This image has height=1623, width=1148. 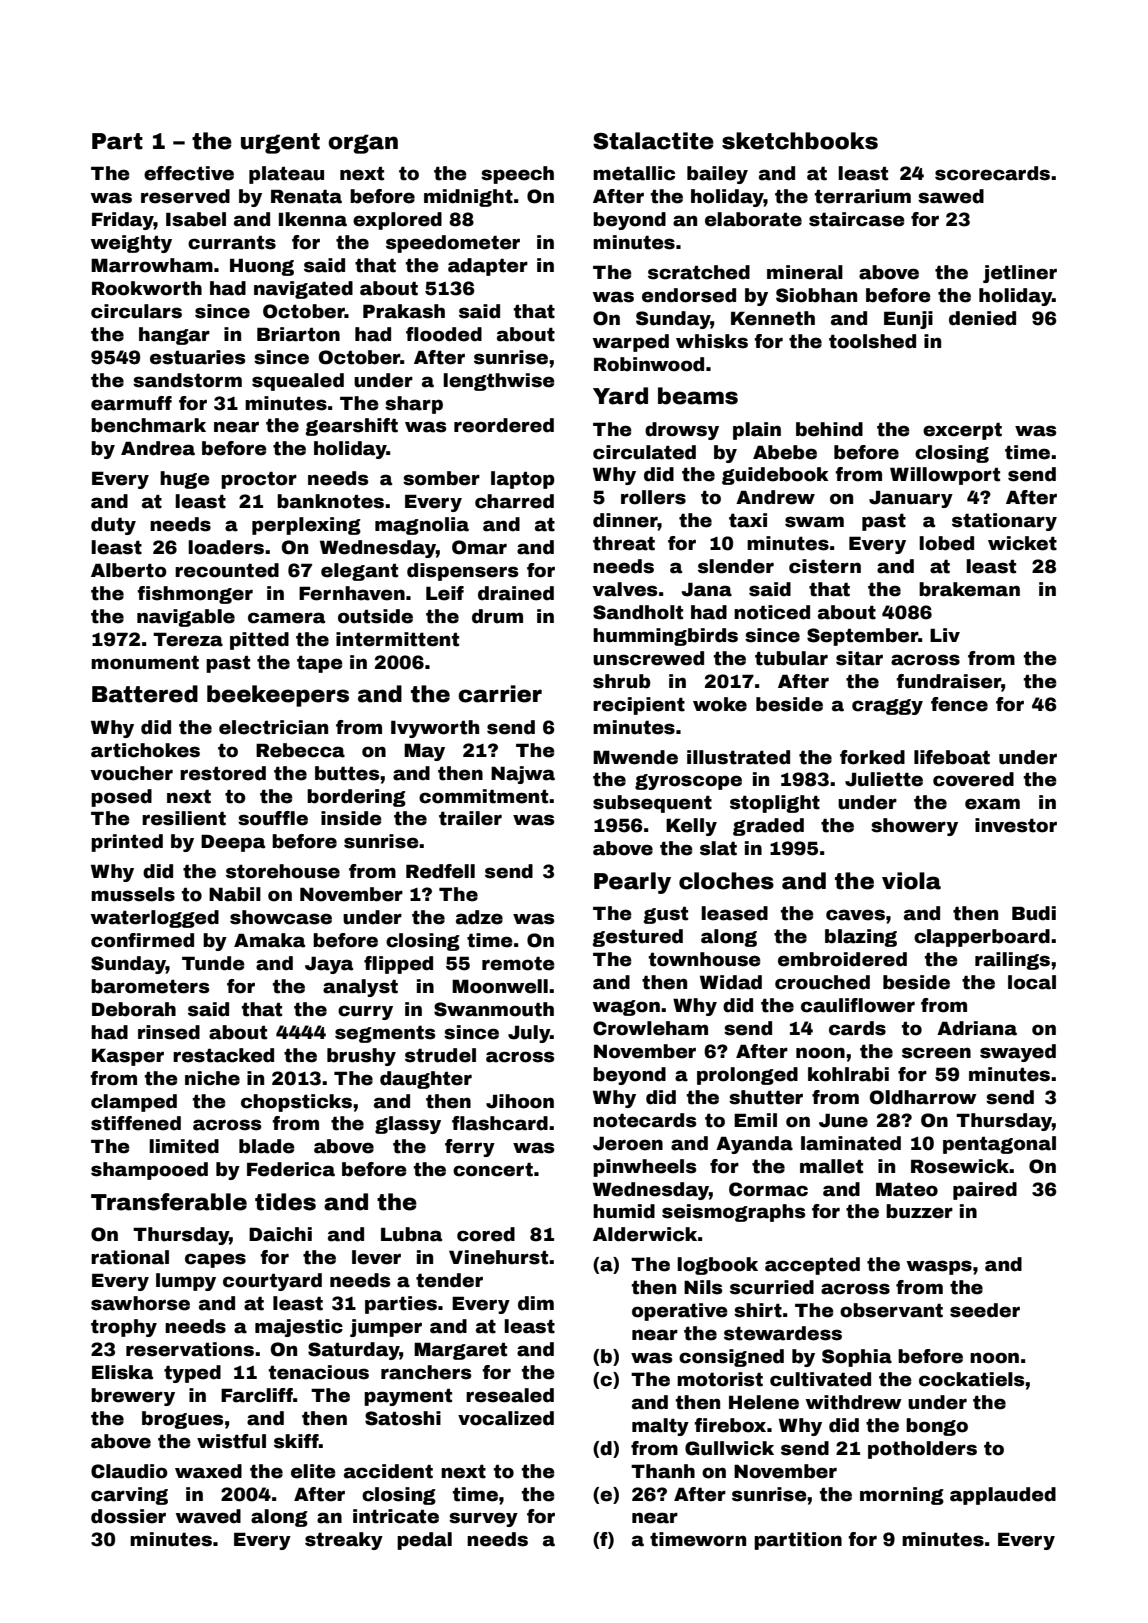 What do you see at coordinates (948, 681) in the image?
I see `fundraiser` at bounding box center [948, 681].
